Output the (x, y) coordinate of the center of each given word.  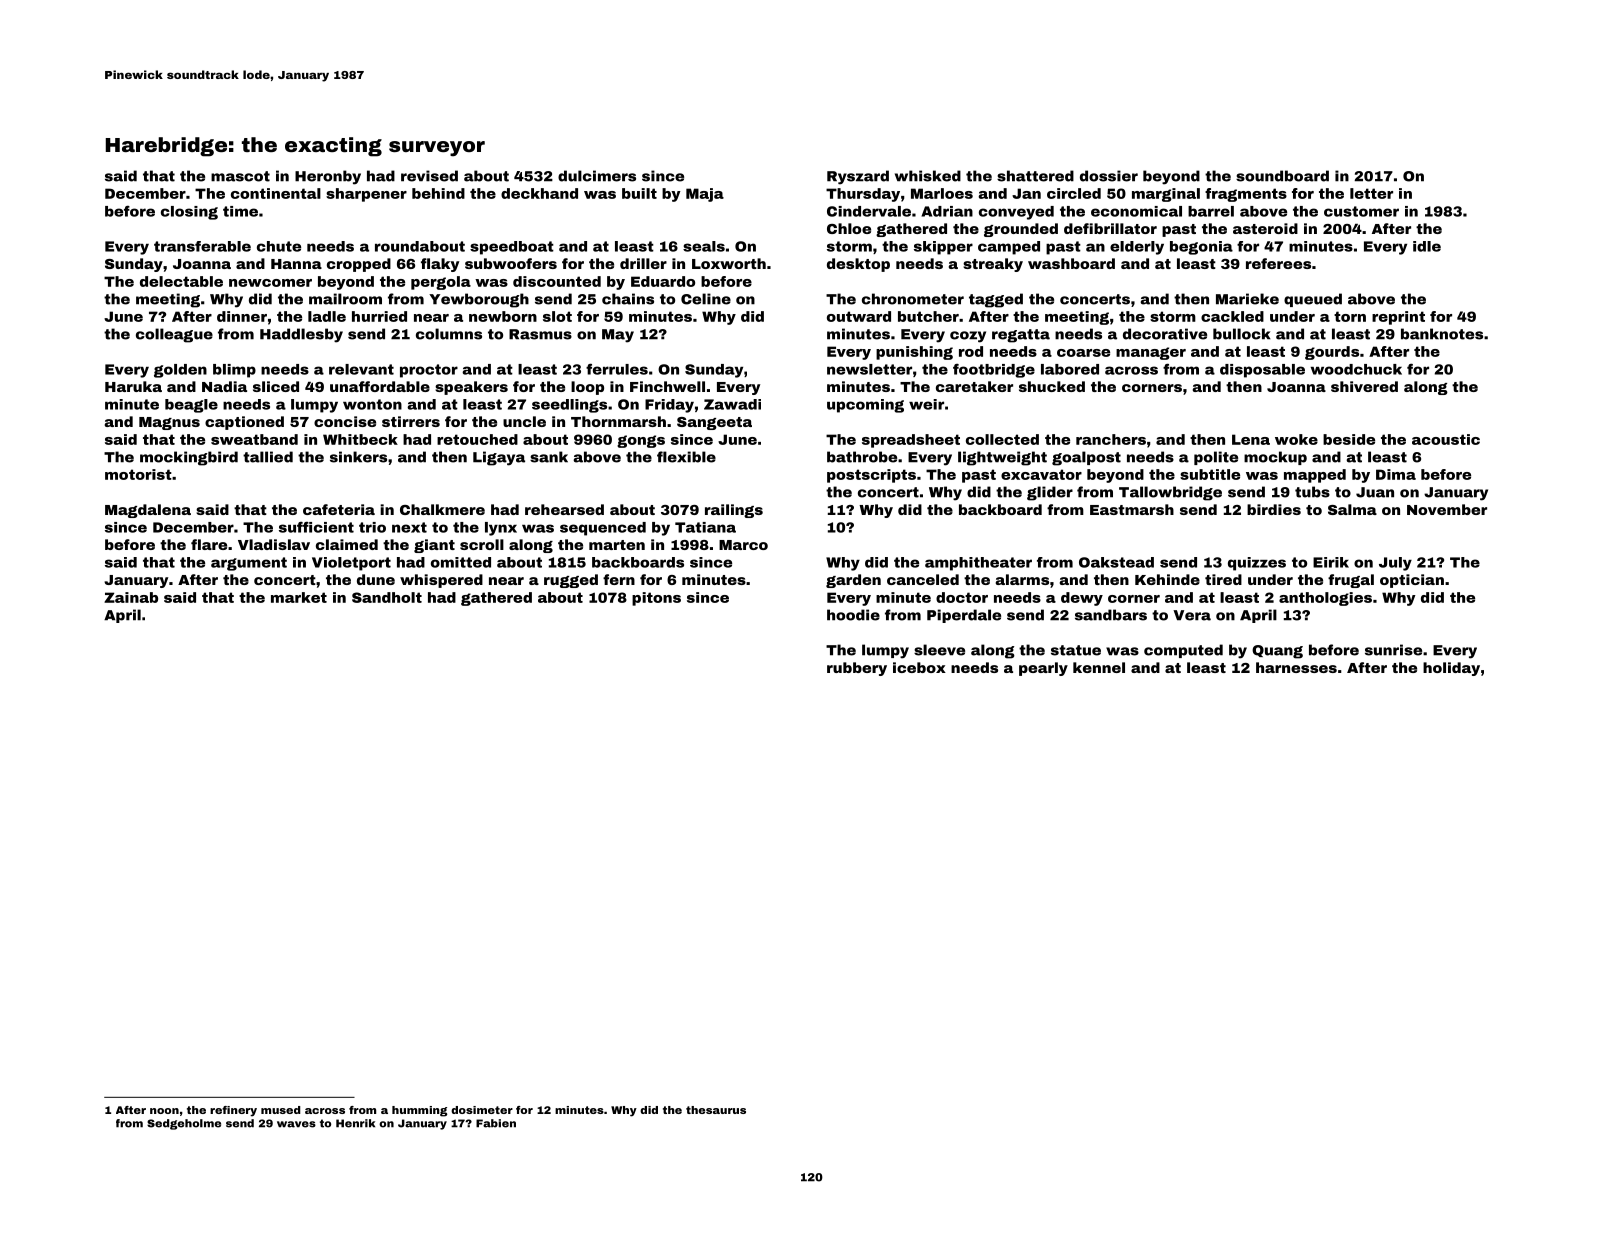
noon (164, 1111)
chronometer (913, 299)
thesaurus (716, 1110)
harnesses (1296, 667)
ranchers (1111, 439)
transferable (202, 246)
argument (249, 564)
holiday (1451, 669)
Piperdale (964, 616)
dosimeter (482, 1110)
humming (419, 1111)
